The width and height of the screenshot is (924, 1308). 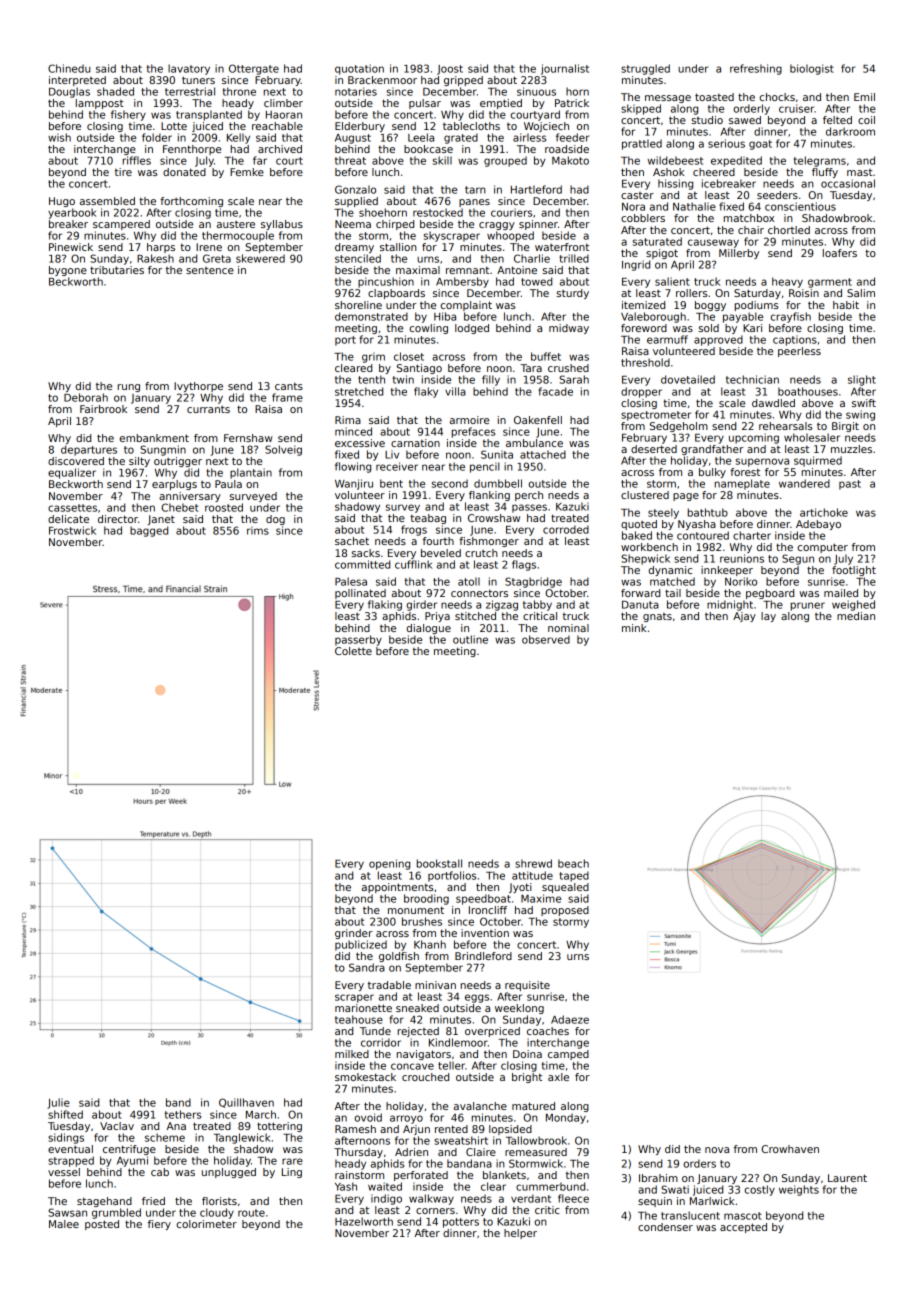 What do you see at coordinates (812, 69) in the screenshot?
I see `biologist` at bounding box center [812, 69].
